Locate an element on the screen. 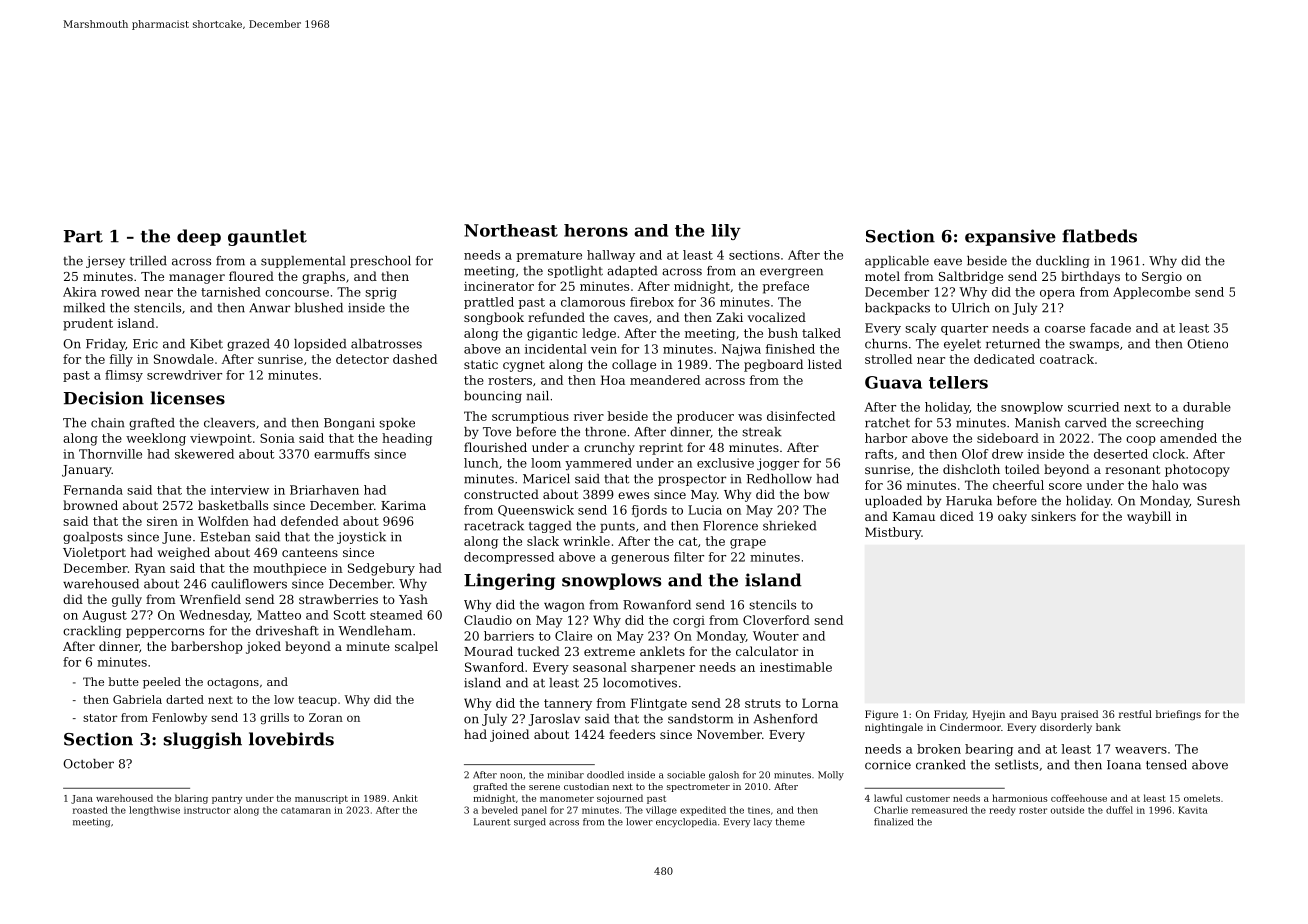  catamaran is located at coordinates (306, 810).
